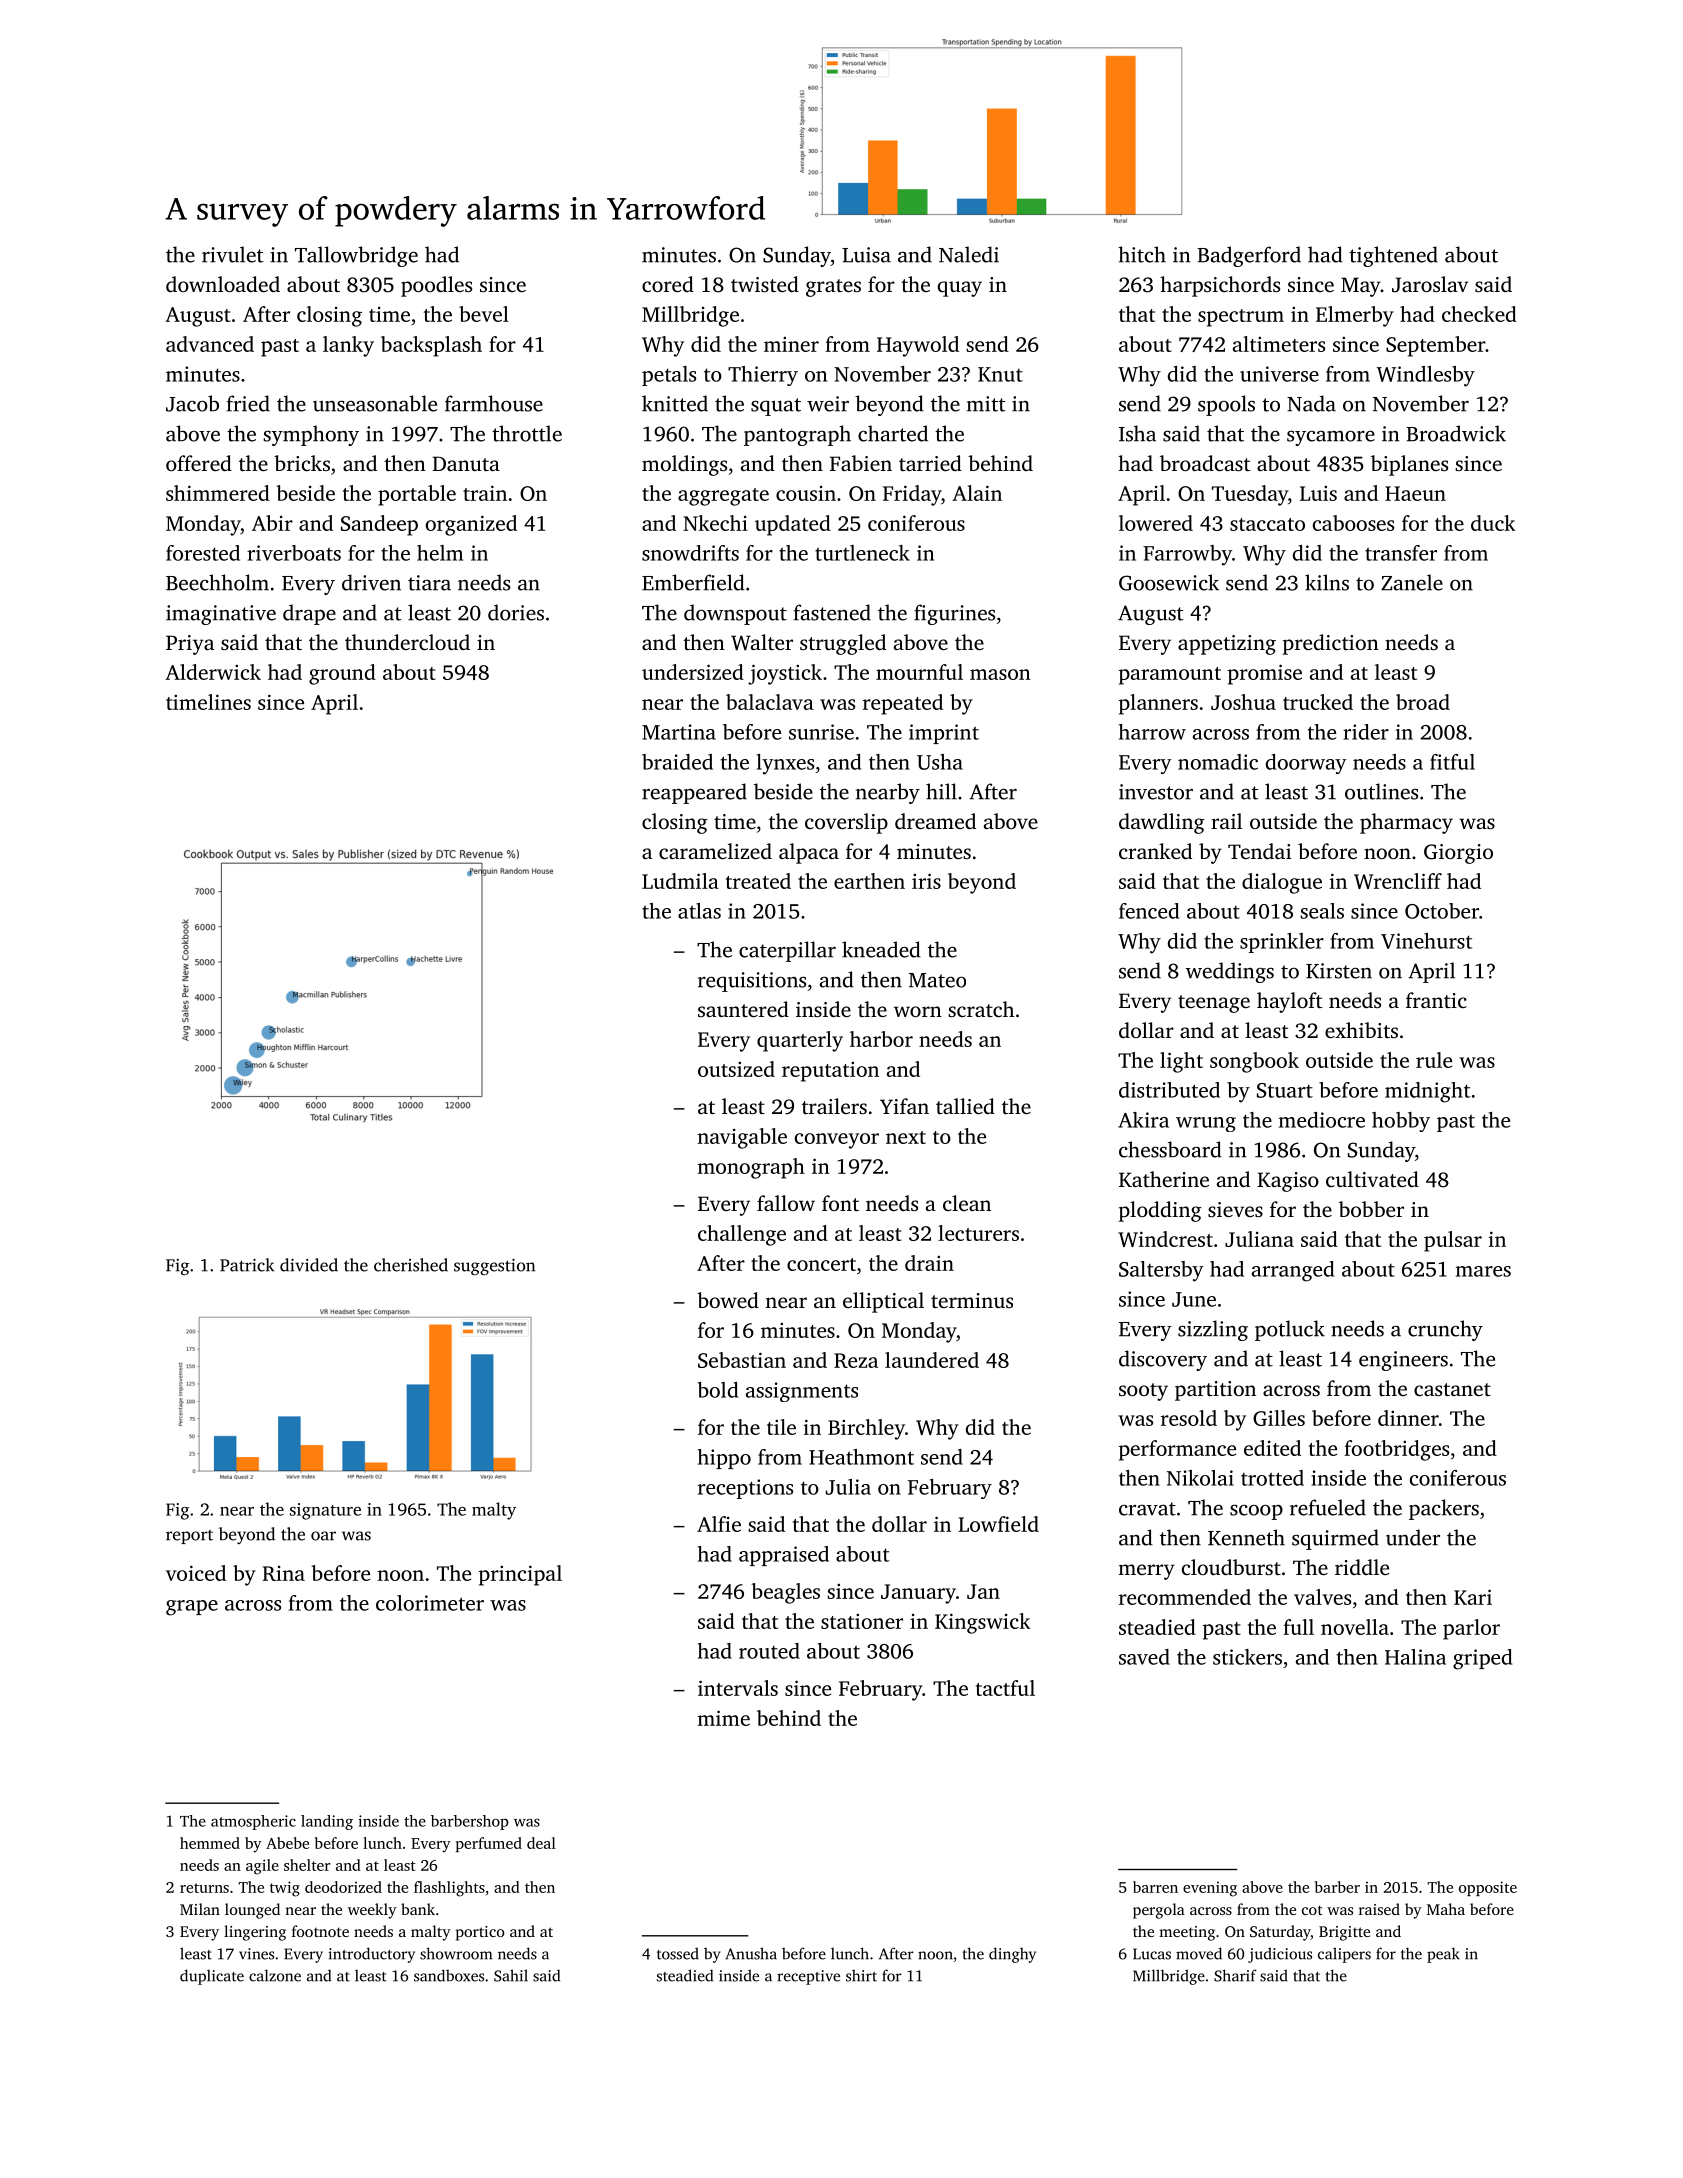 The width and height of the document is (1683, 2178). I want to click on Ludmila, so click(680, 881).
